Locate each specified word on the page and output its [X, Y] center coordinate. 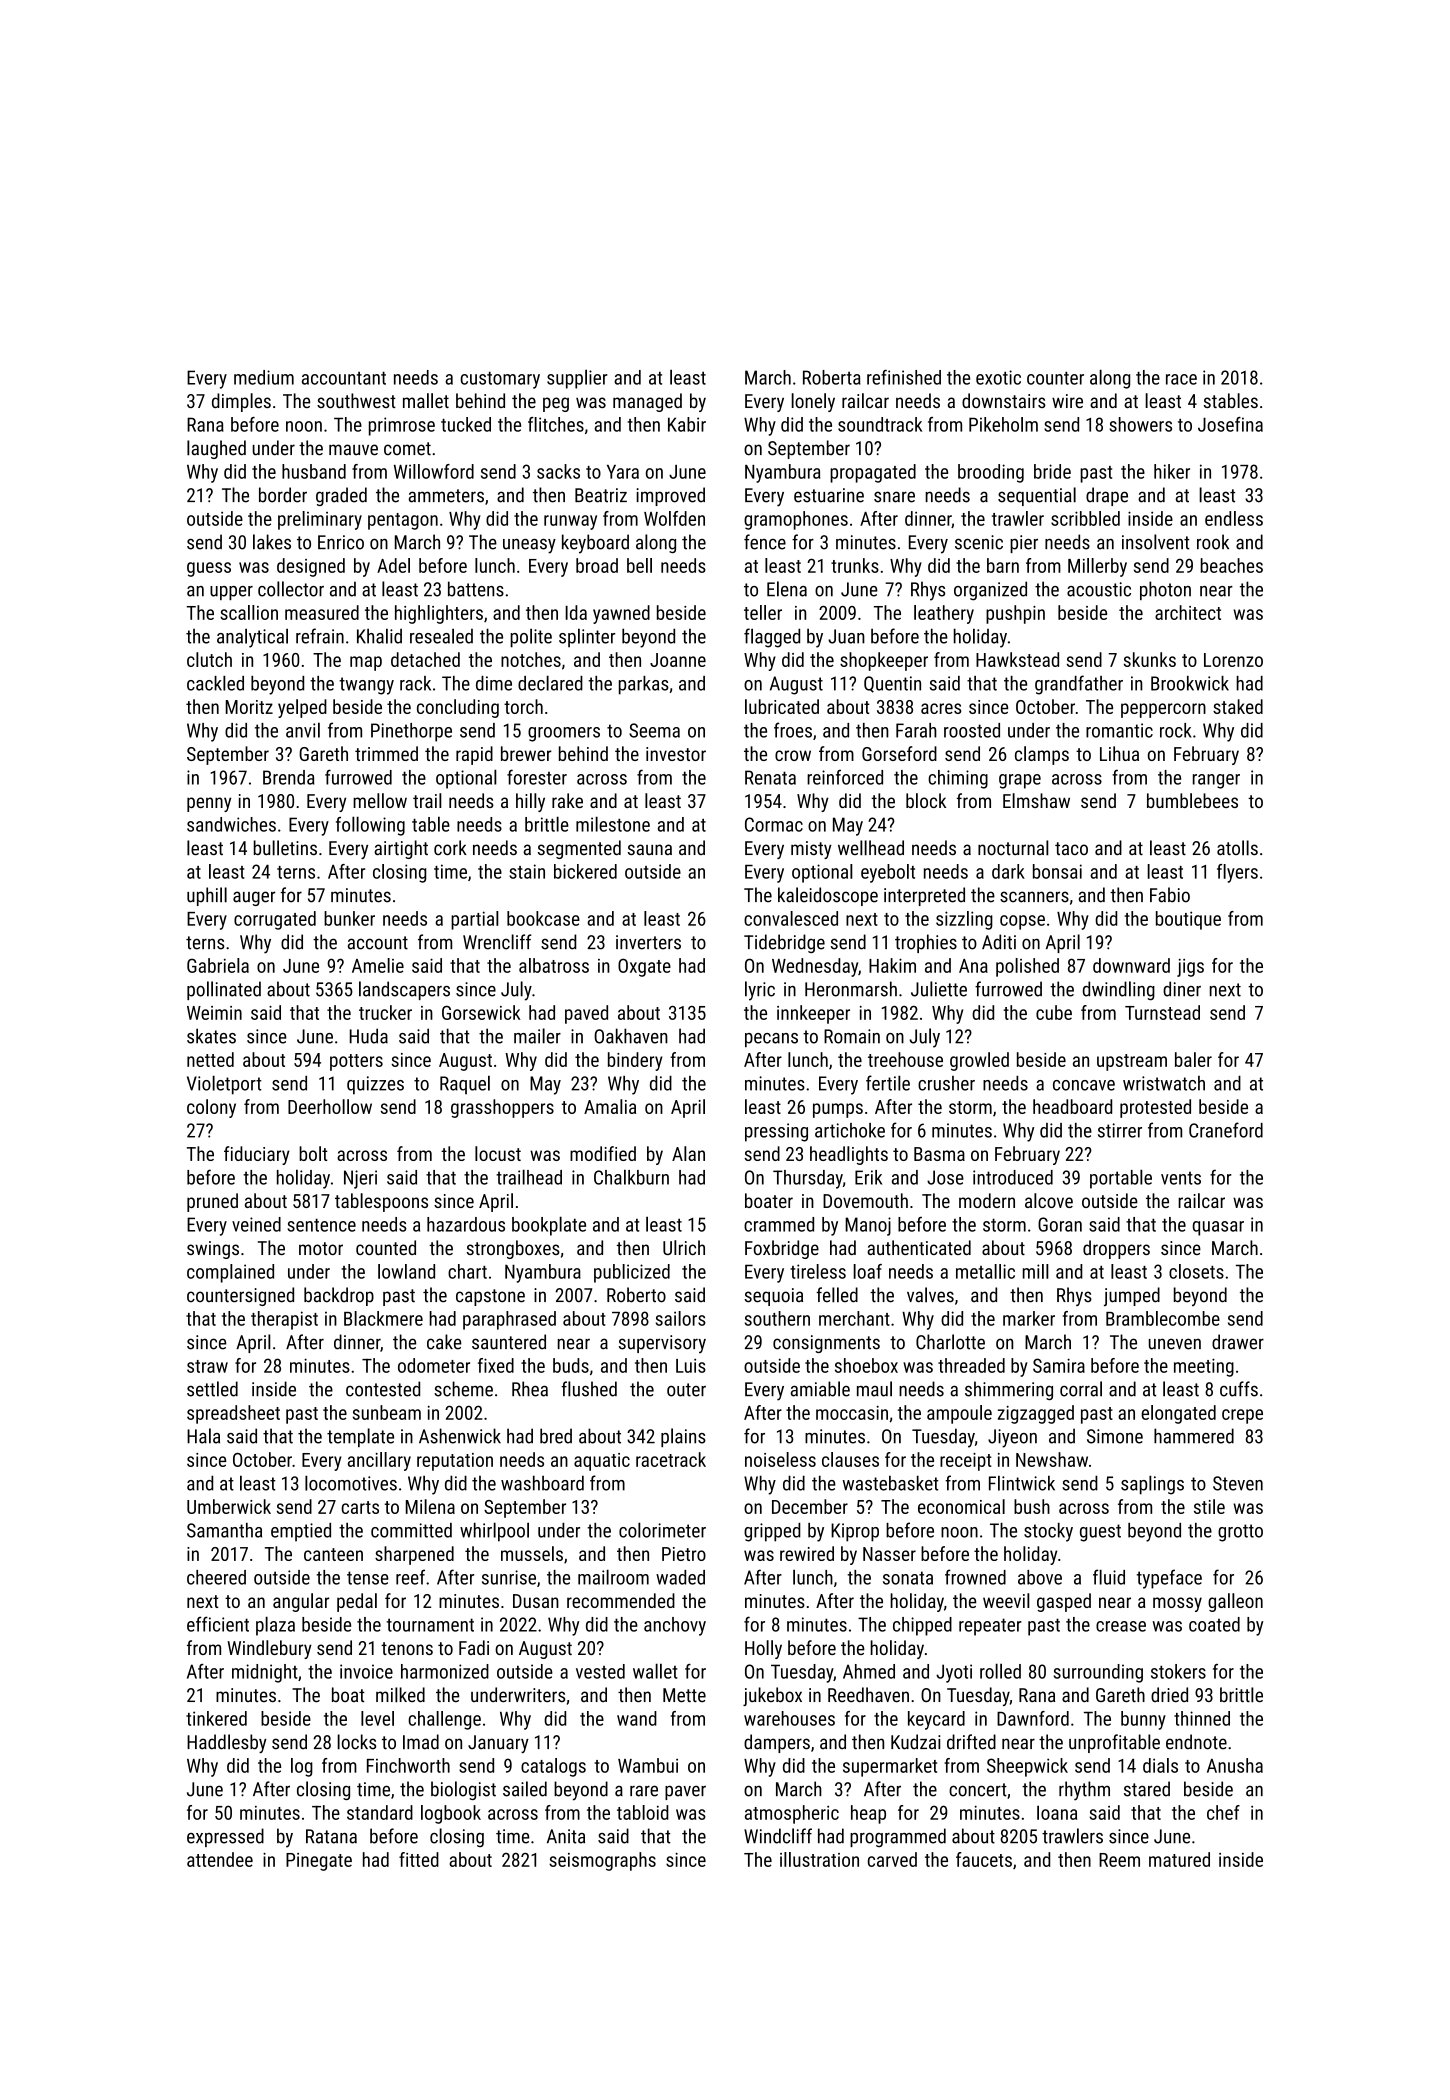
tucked [466, 424]
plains [683, 1437]
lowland [406, 1271]
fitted [419, 1859]
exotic [998, 377]
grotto [1240, 1533]
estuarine [829, 495]
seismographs [602, 1861]
